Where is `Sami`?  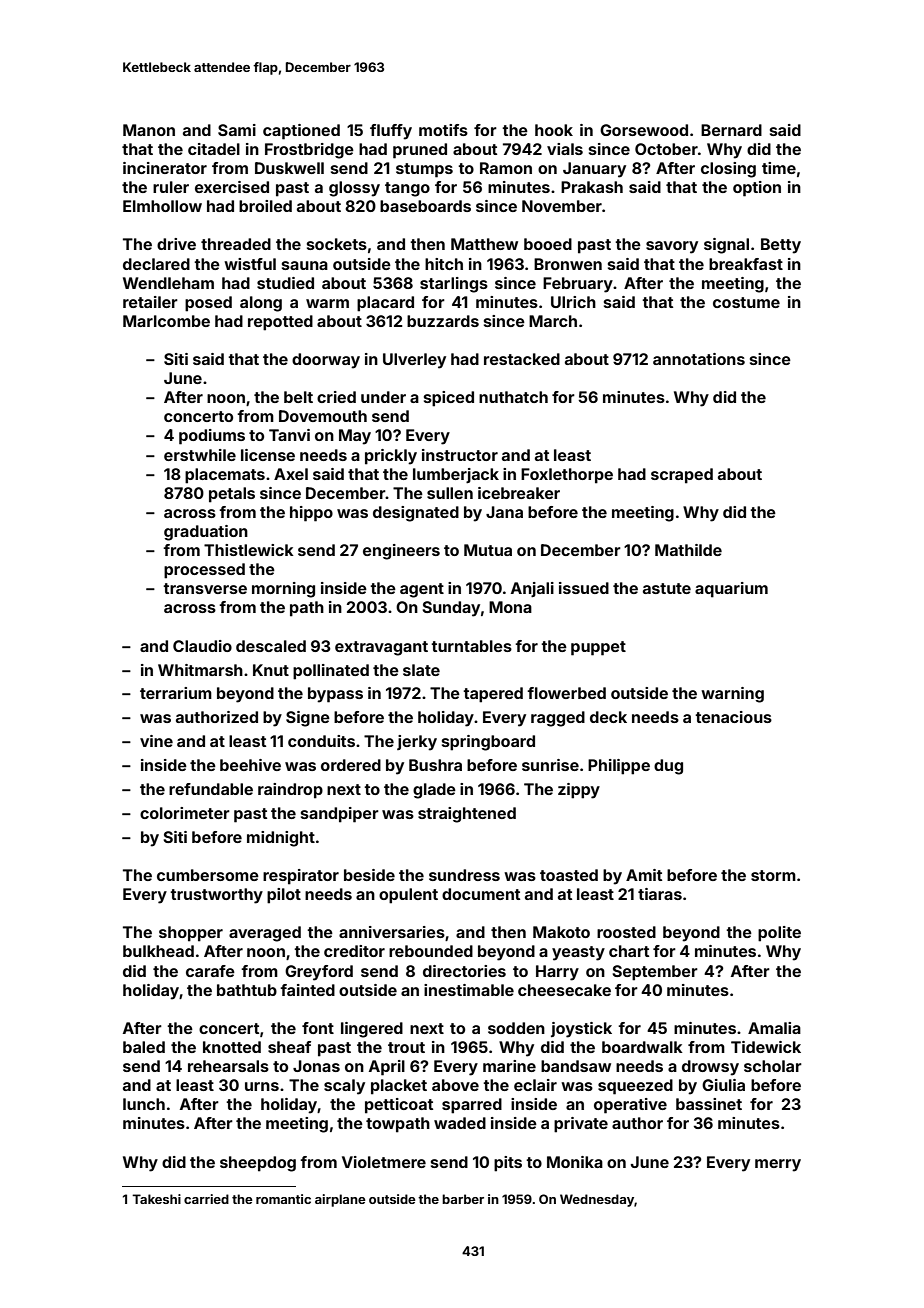
Sami is located at coordinates (237, 130).
